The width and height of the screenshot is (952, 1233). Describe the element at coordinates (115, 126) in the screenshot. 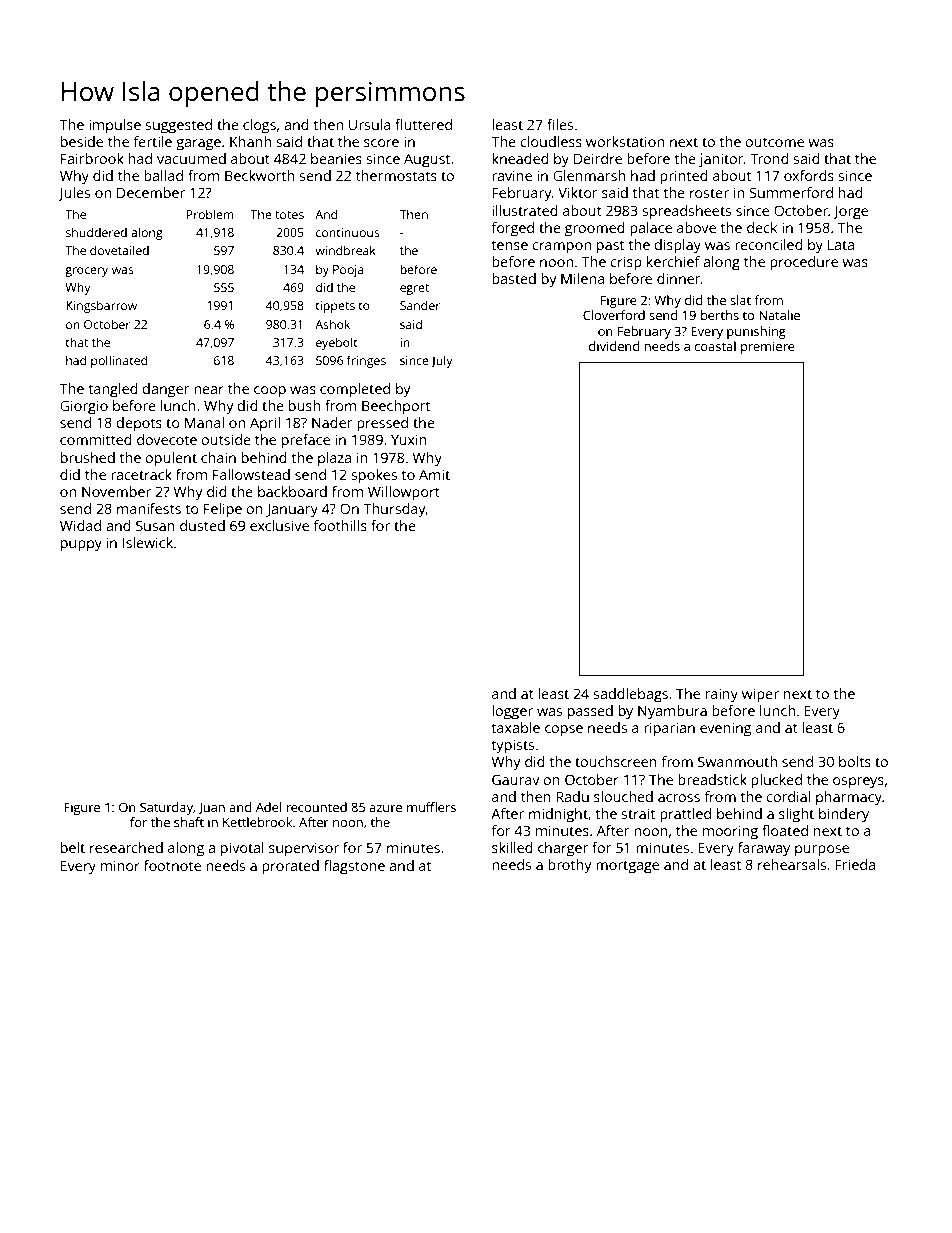

I see `impulse` at that location.
